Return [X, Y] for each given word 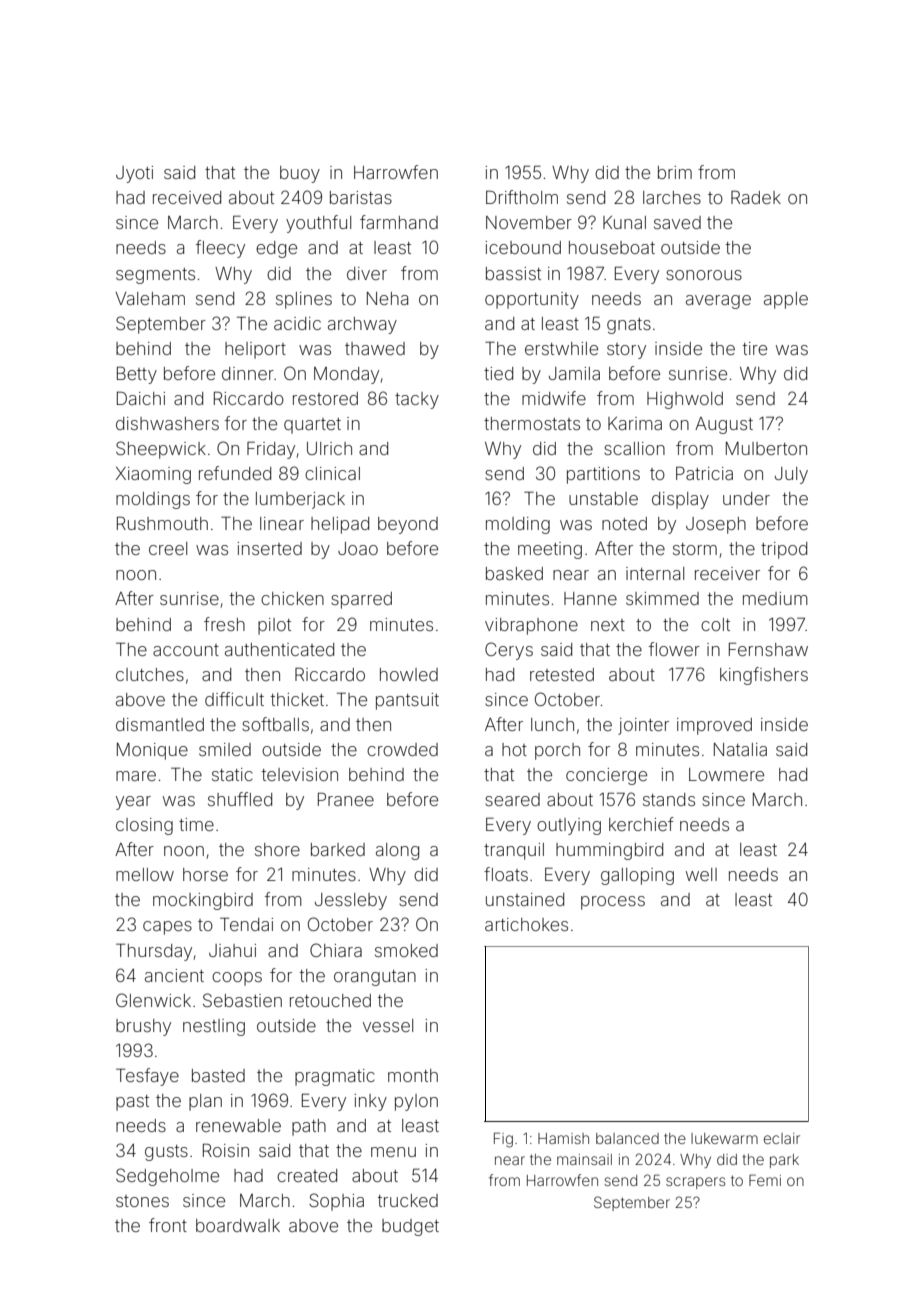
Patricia [704, 473]
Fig [503, 1140]
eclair [782, 1138]
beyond [408, 525]
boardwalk [238, 1225]
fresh [224, 624]
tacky [417, 400]
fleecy [220, 249]
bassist [513, 273]
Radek [756, 197]
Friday [271, 450]
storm [695, 549]
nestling [214, 1027]
